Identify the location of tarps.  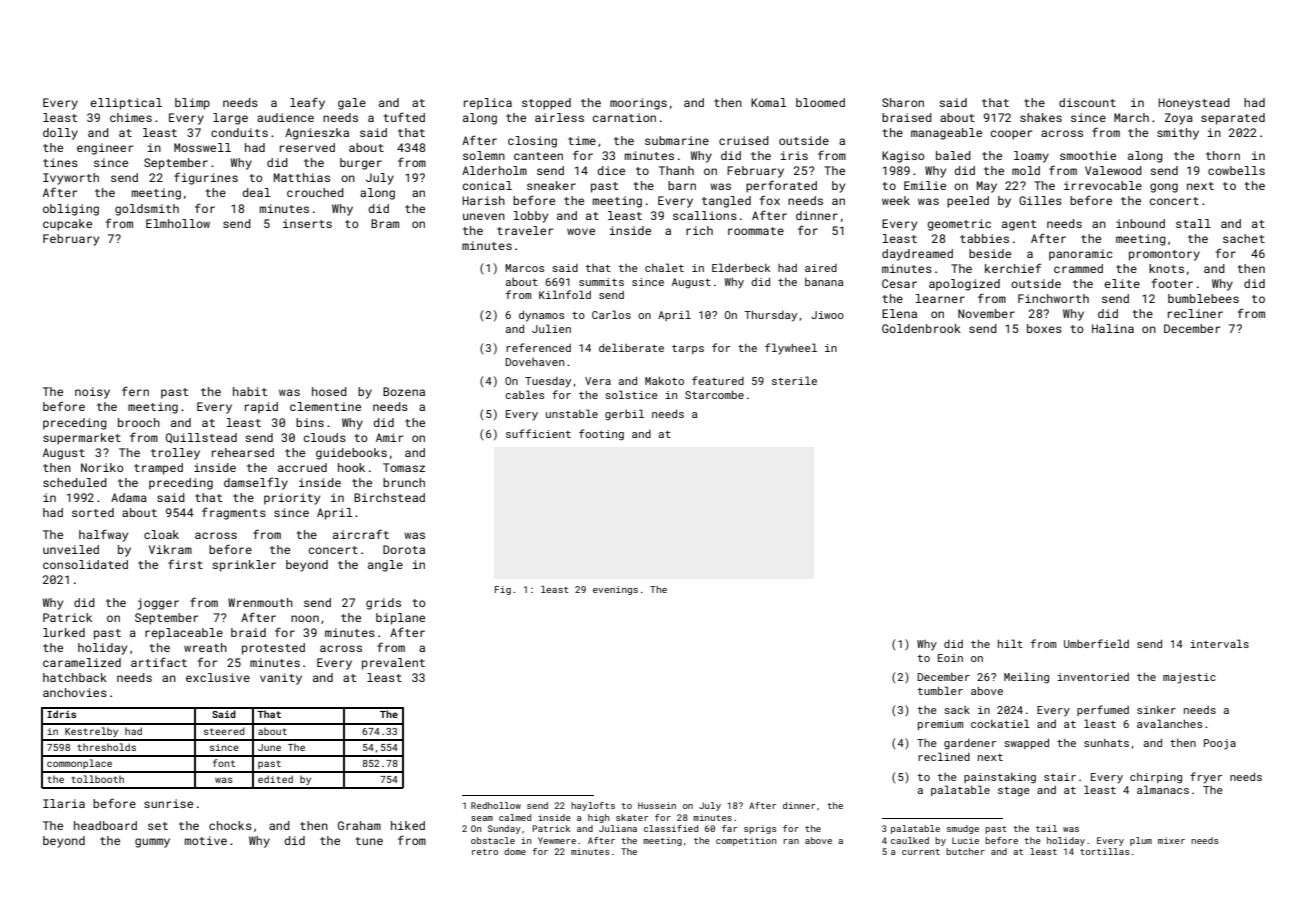
(688, 349).
